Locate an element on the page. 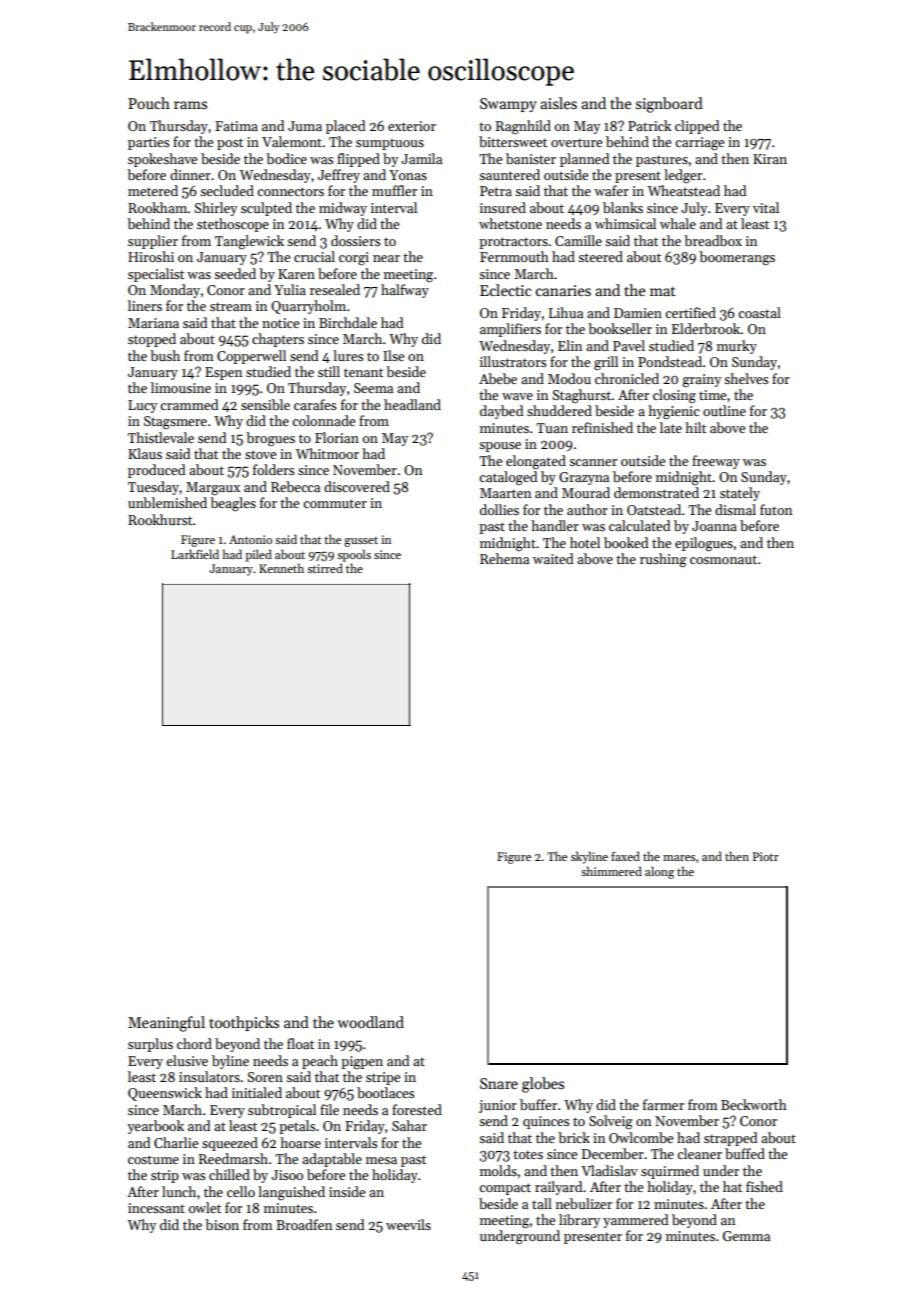 The image size is (924, 1314). liners is located at coordinates (145, 305).
